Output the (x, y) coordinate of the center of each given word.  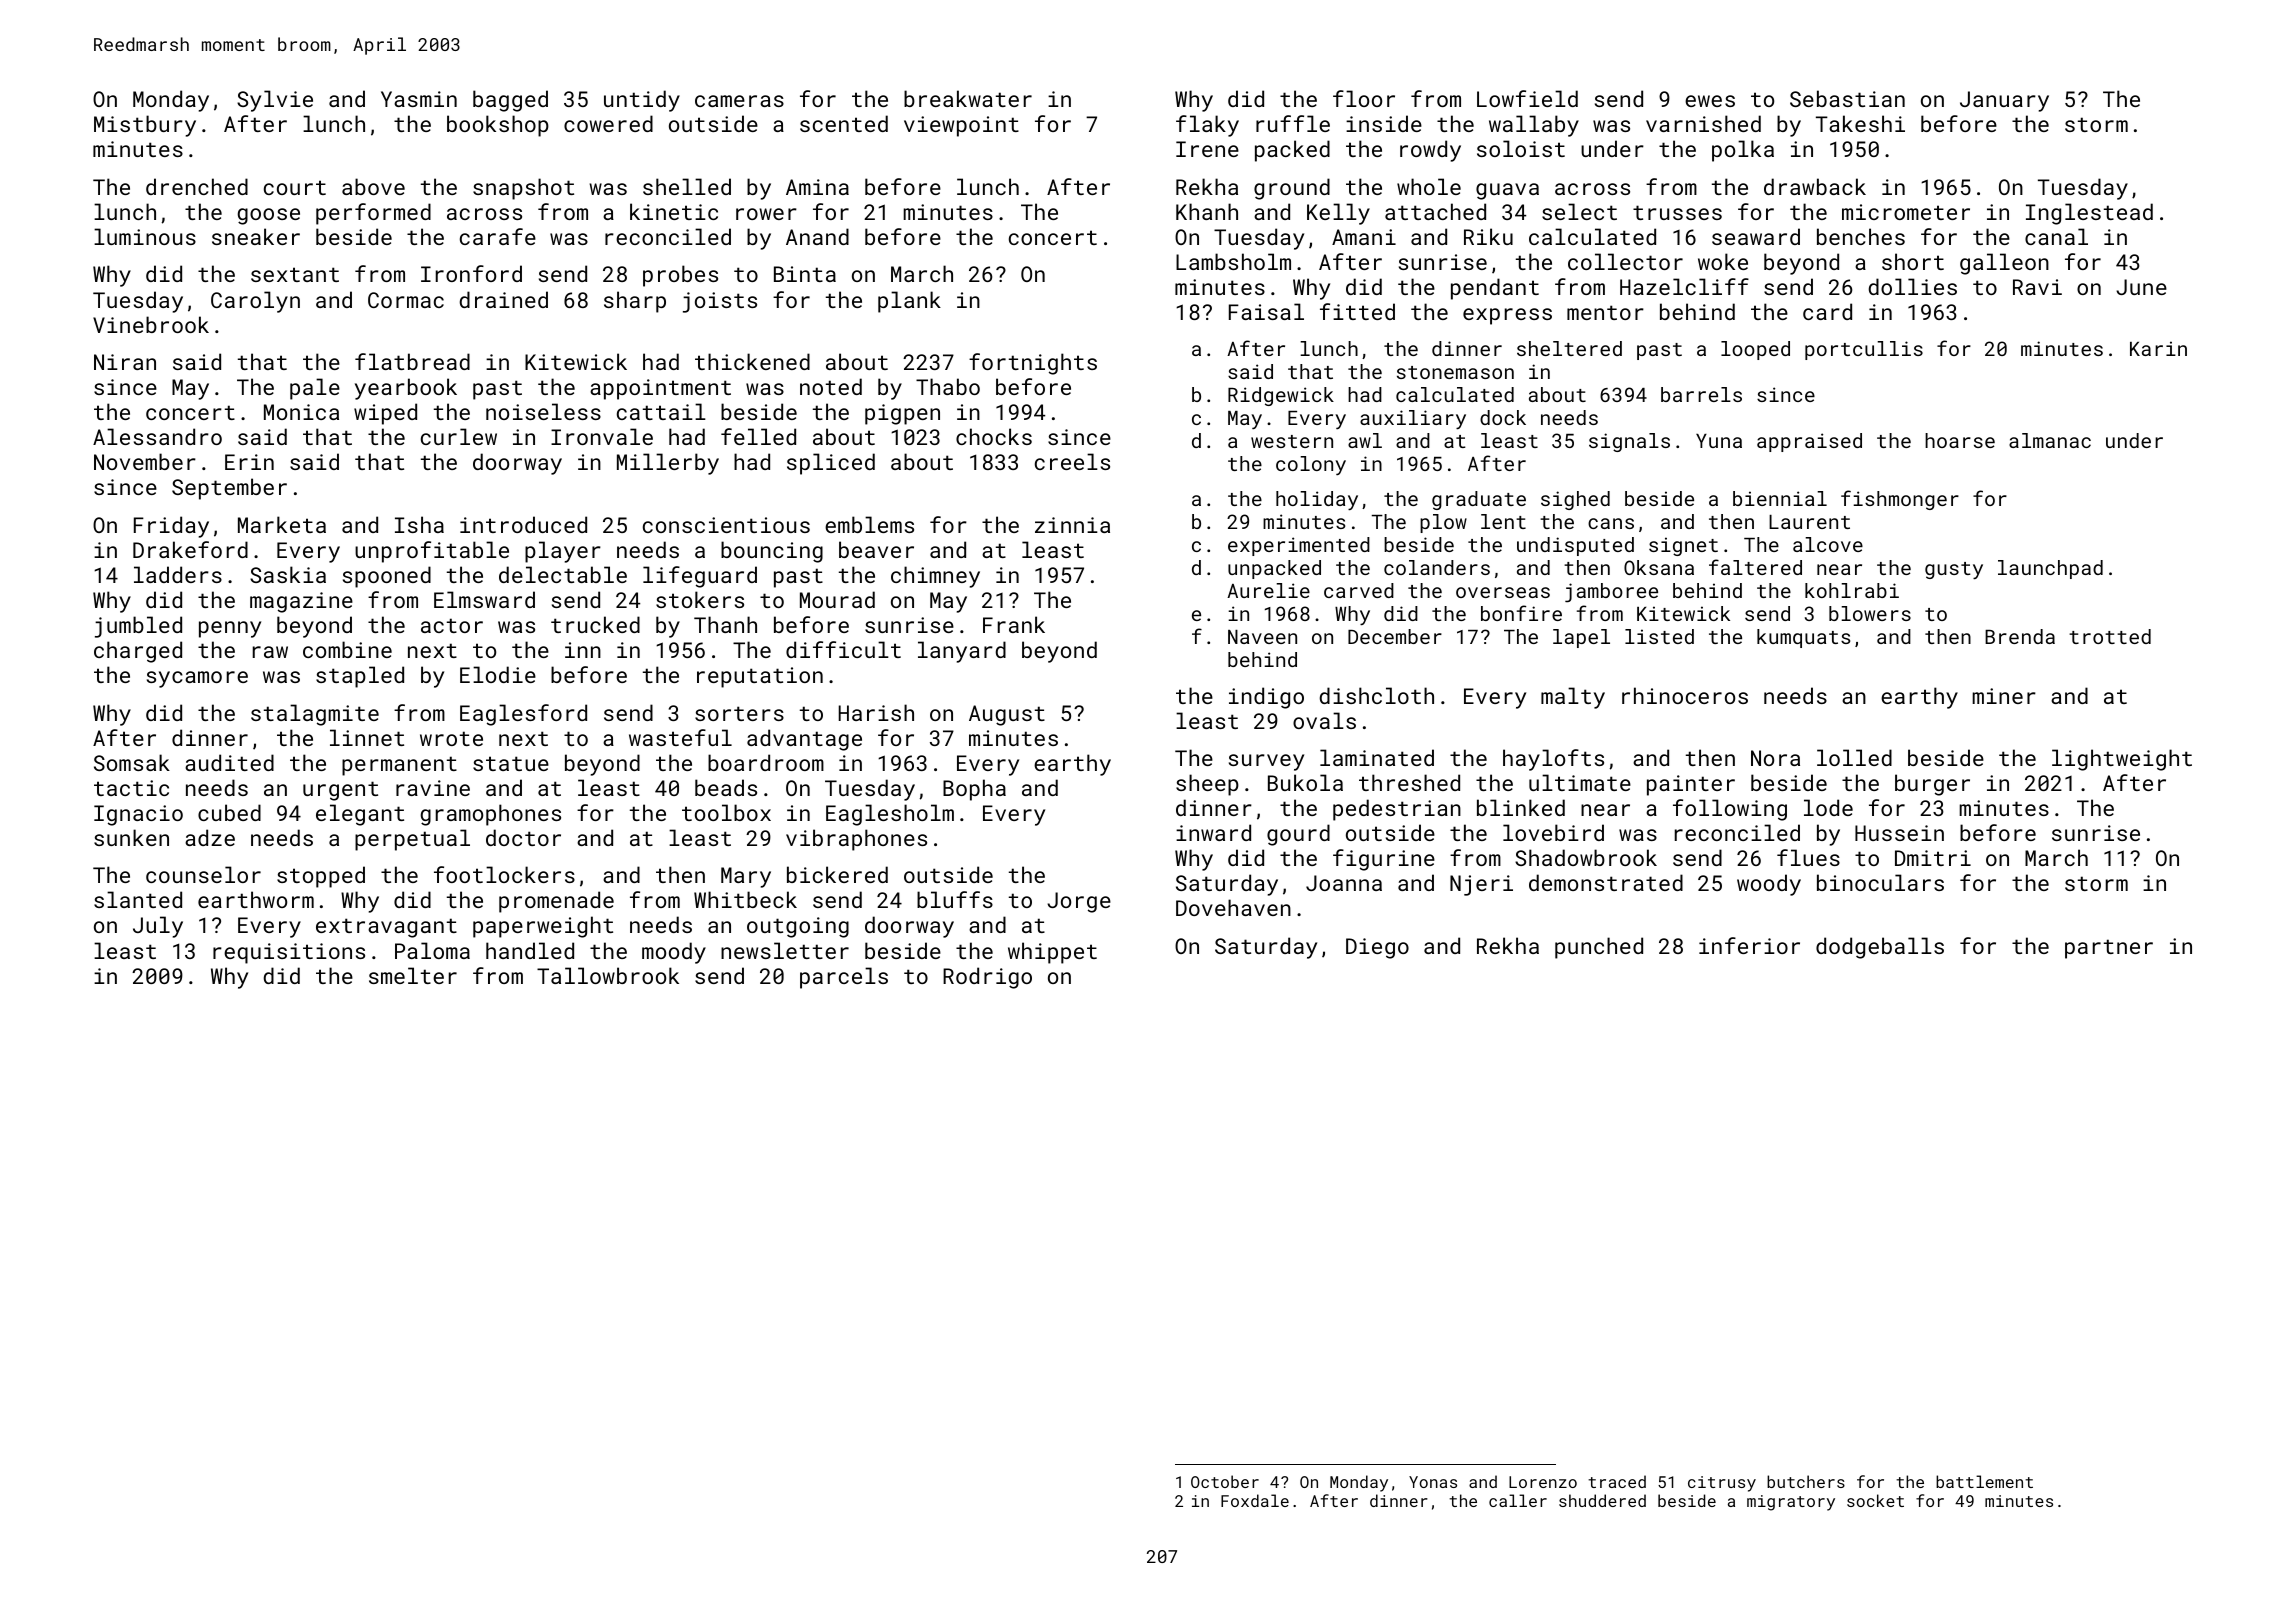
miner (2004, 696)
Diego (1377, 948)
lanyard (962, 652)
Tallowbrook (608, 975)
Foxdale (1255, 1500)
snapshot (523, 189)
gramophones (490, 815)
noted (831, 386)
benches (1861, 236)
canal (2056, 236)
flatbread (412, 361)
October (1225, 1481)
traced (1617, 1481)
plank (909, 302)
